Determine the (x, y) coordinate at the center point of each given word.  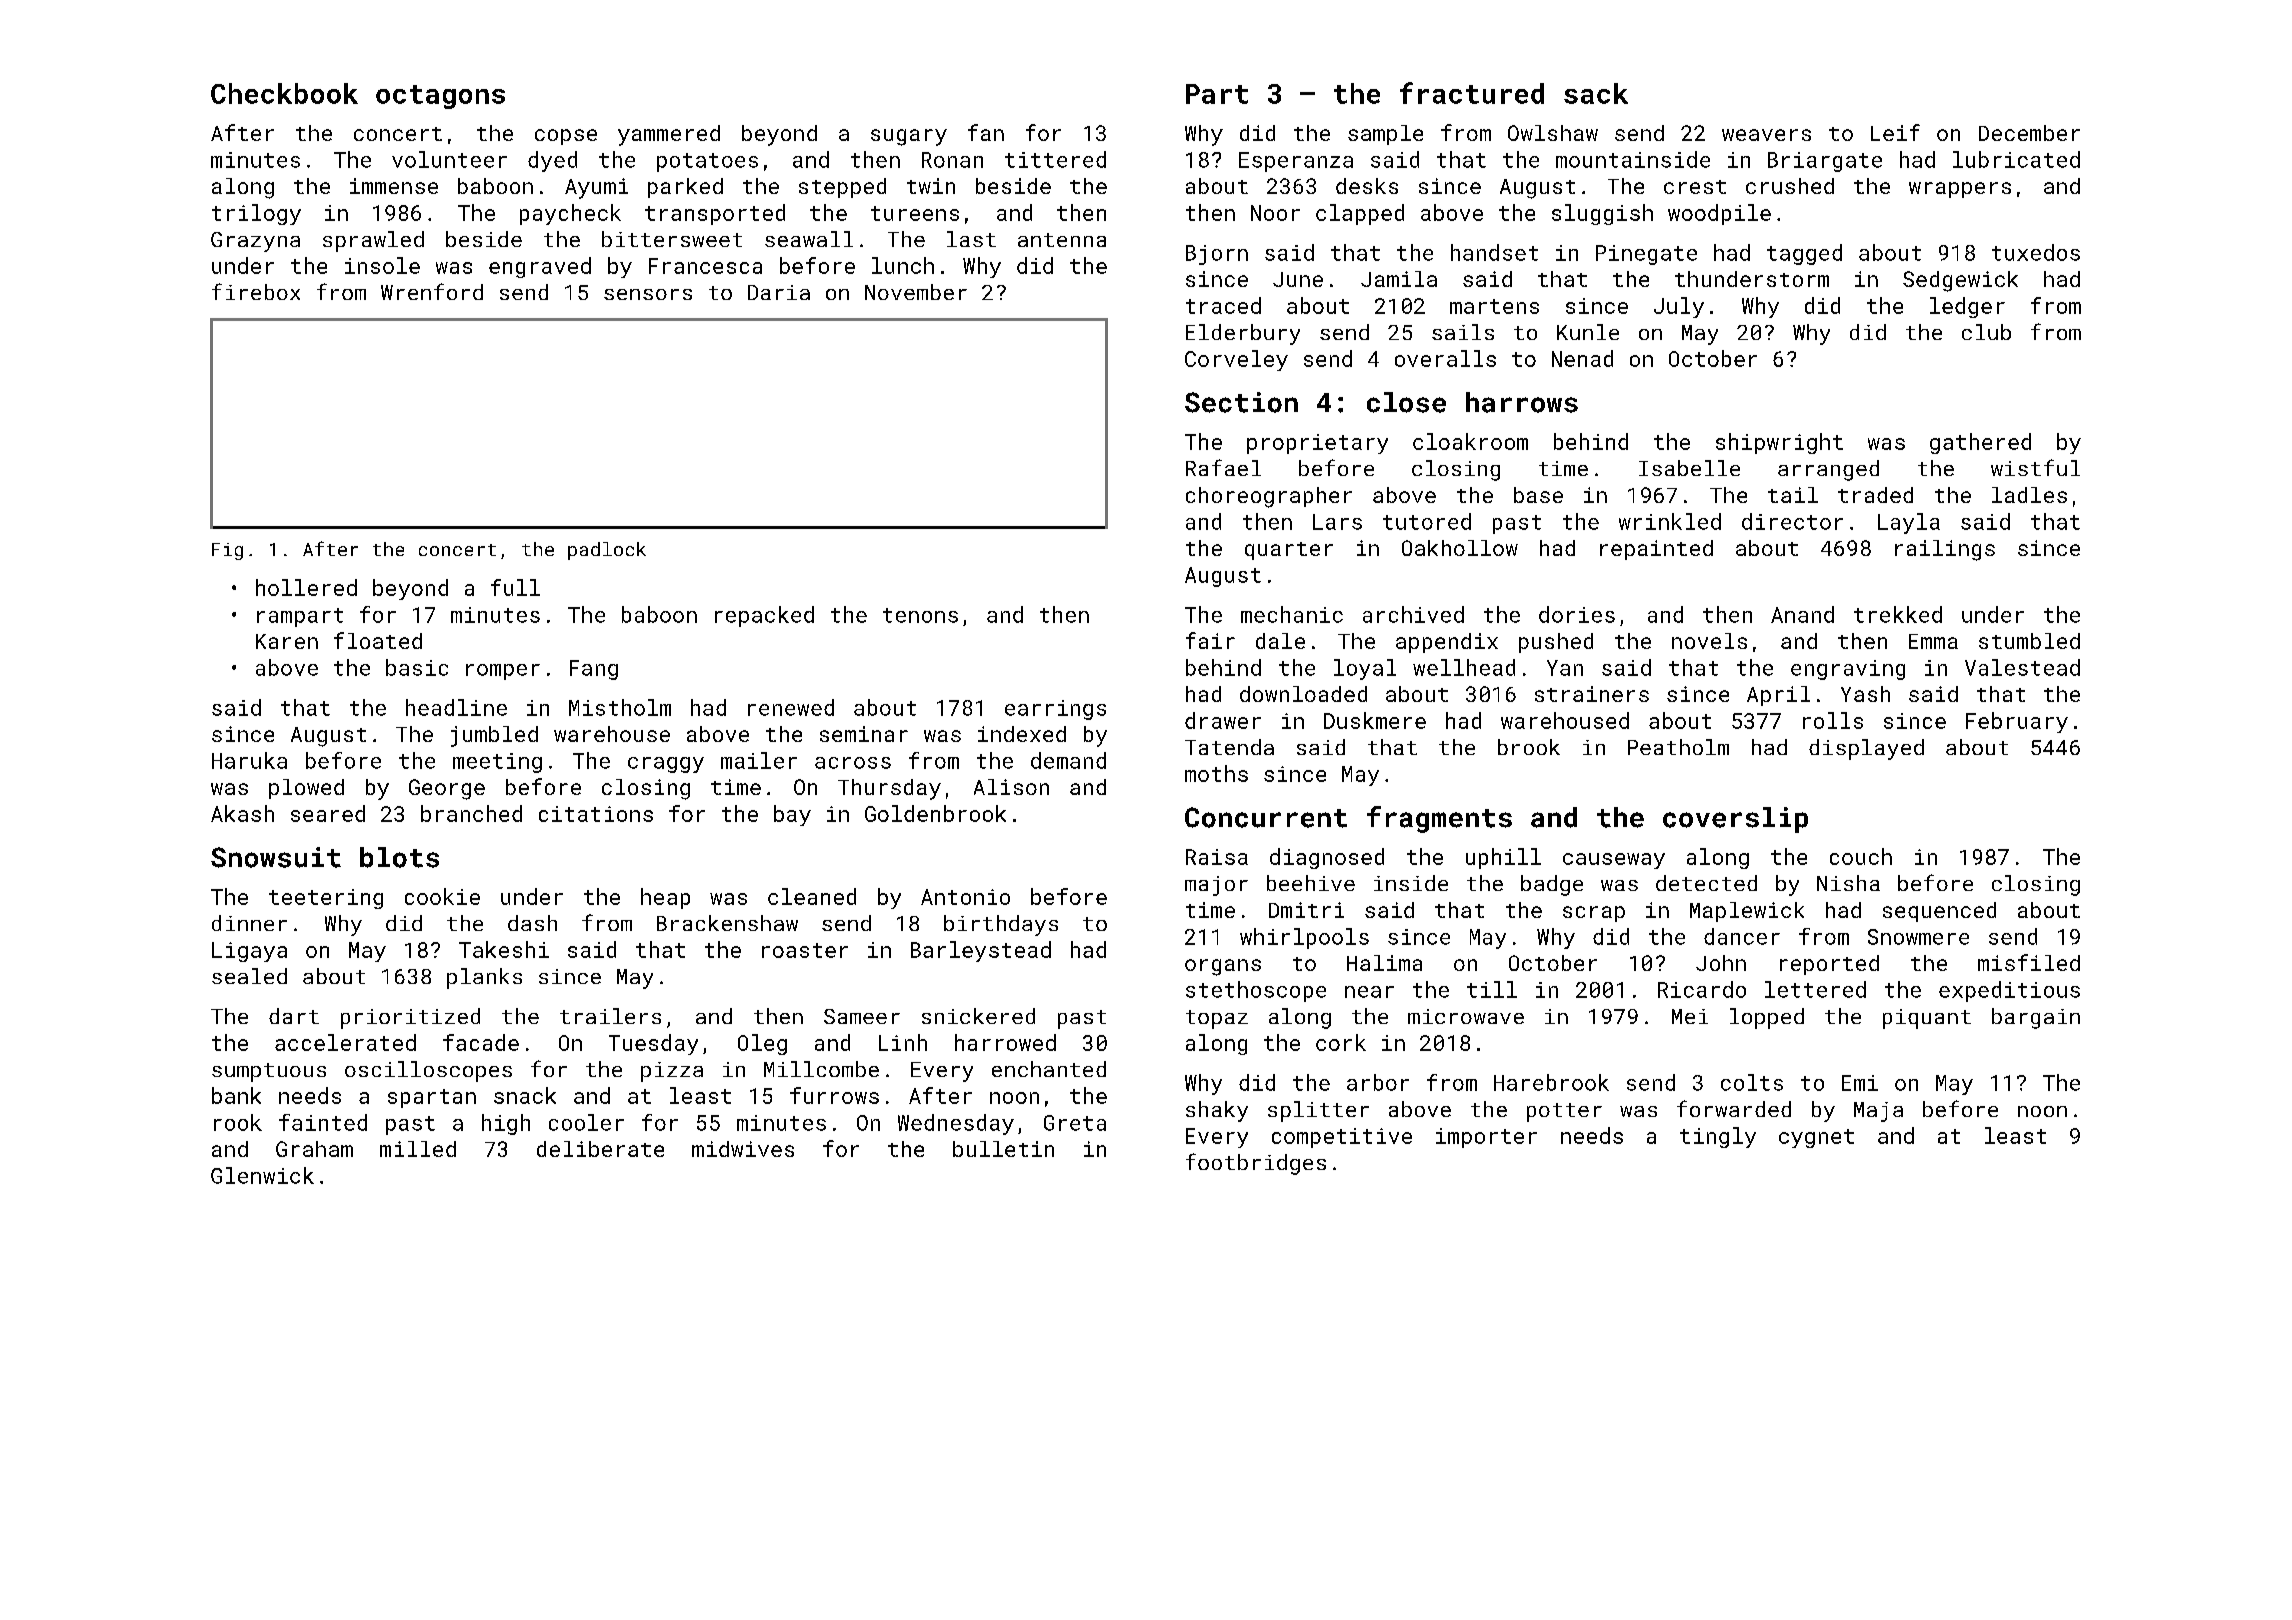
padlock (607, 551)
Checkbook (284, 93)
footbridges (1256, 1164)
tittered (1055, 159)
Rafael (1223, 467)
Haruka (249, 760)
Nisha (1848, 883)
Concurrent (1266, 817)
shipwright (1779, 443)
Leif (1895, 132)
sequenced (1939, 912)
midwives (743, 1149)
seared (328, 813)
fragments (1439, 819)
